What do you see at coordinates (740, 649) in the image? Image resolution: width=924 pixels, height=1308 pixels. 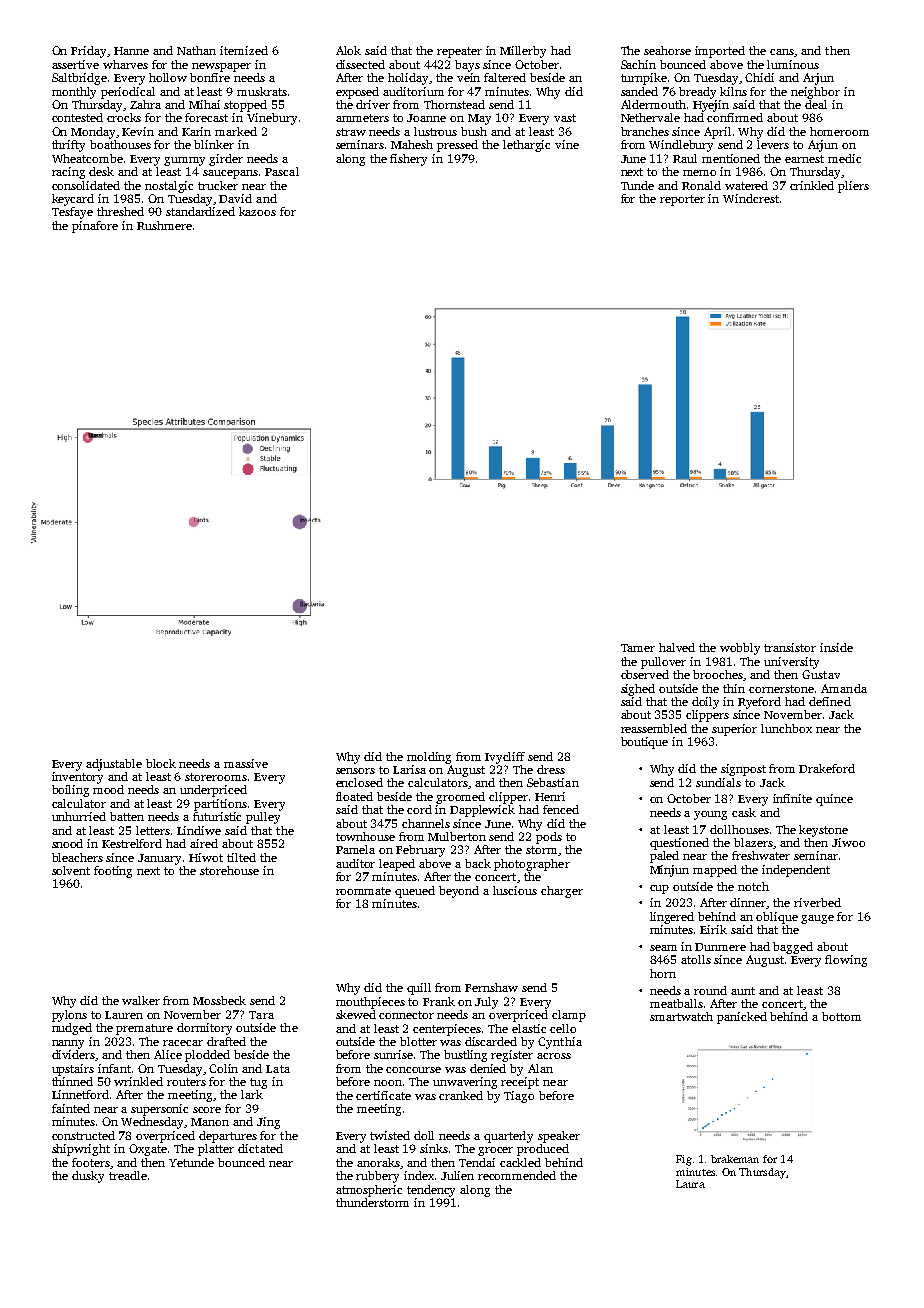 I see `wobbly` at bounding box center [740, 649].
